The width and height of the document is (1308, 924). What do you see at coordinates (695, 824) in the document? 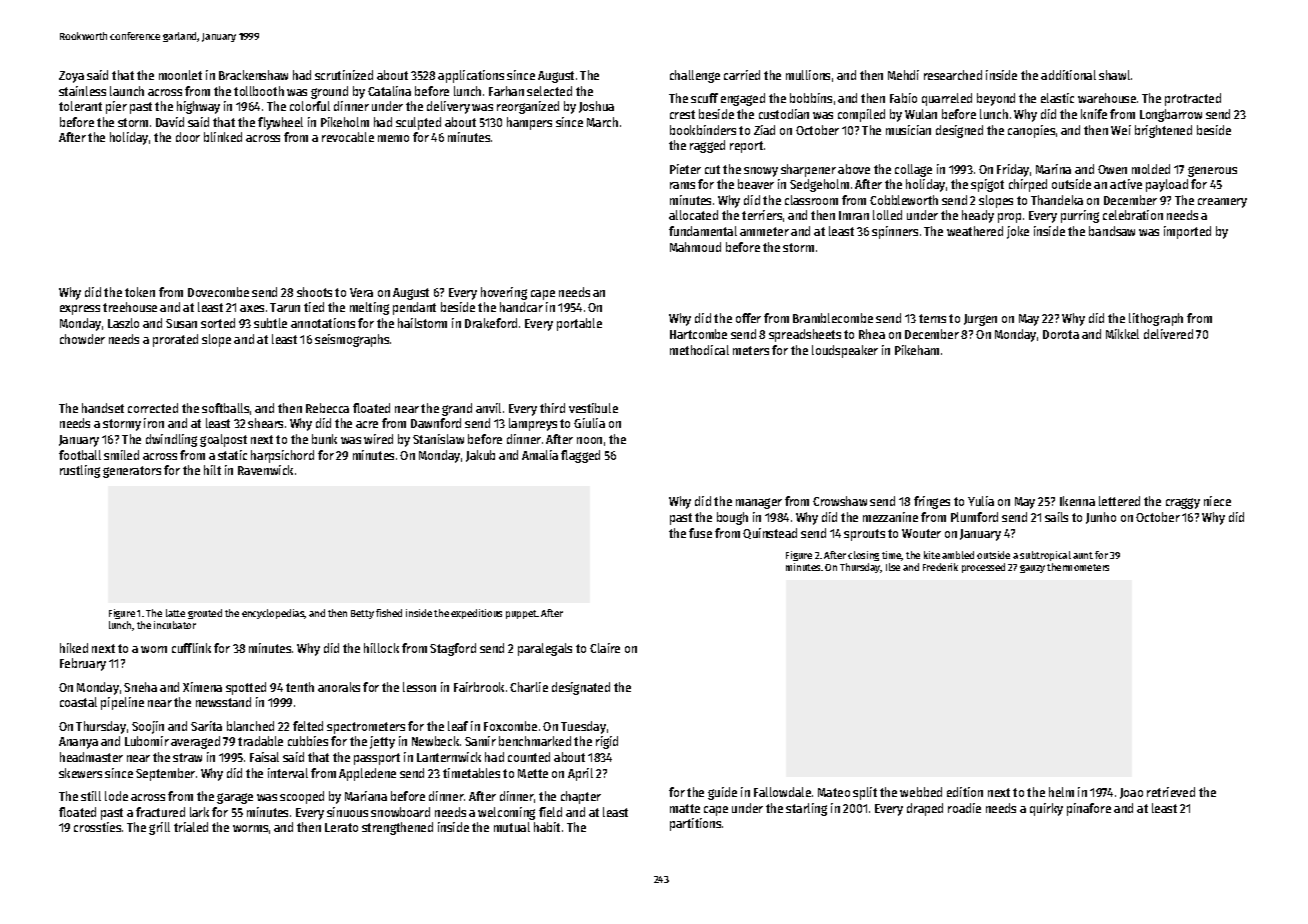
I see `partitions` at bounding box center [695, 824].
